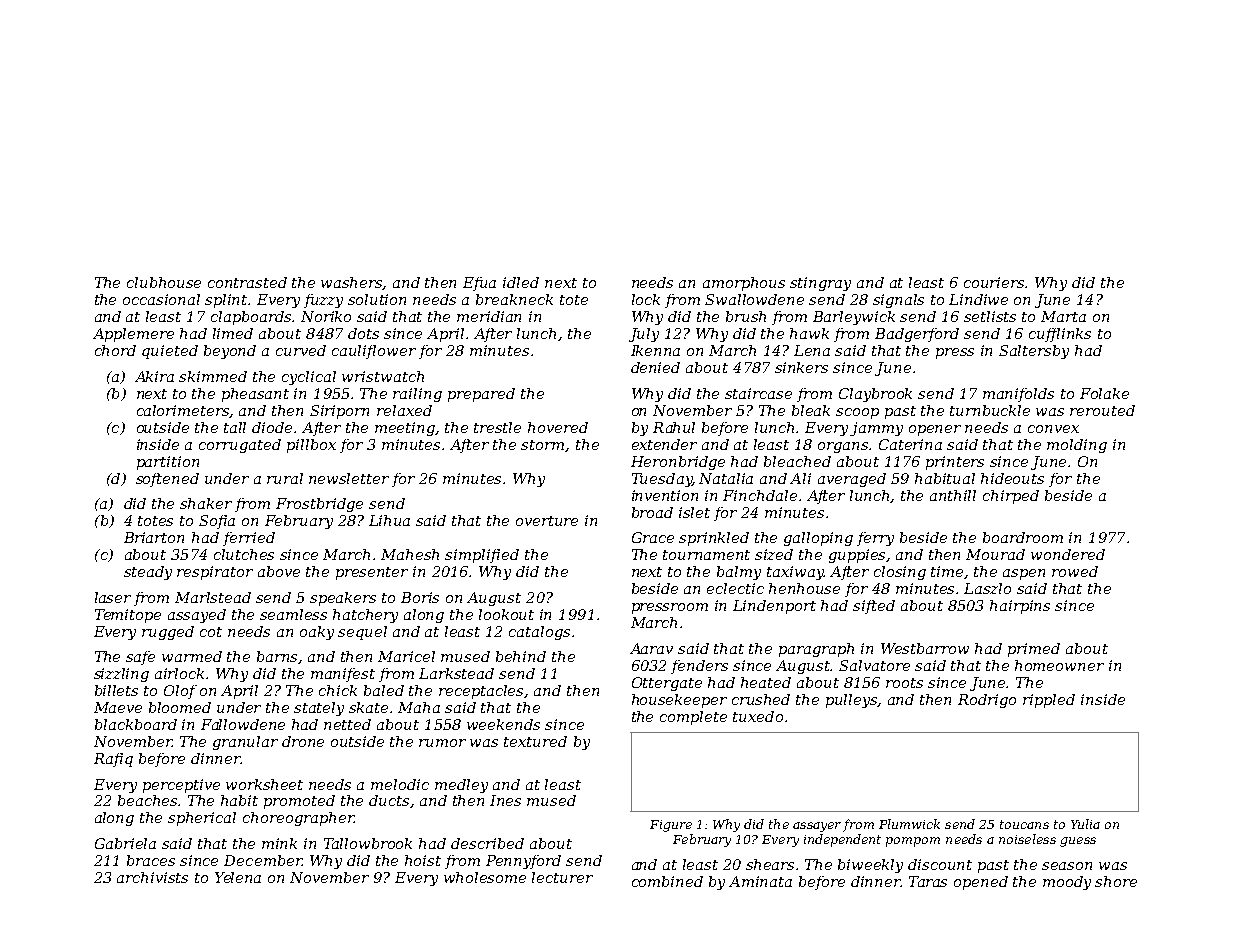  I want to click on Mourad, so click(995, 554).
